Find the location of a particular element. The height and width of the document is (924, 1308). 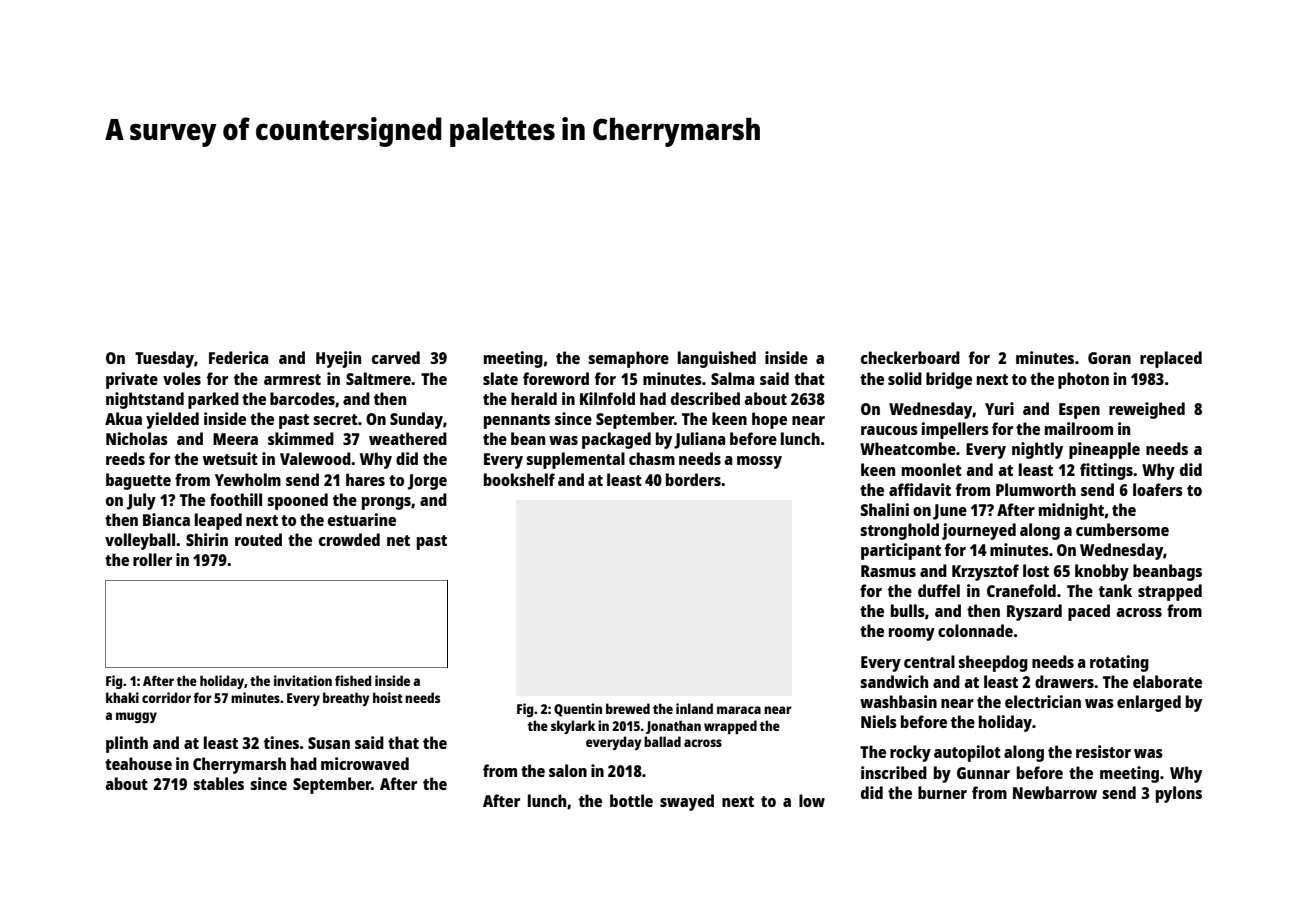

carved is located at coordinates (396, 357).
